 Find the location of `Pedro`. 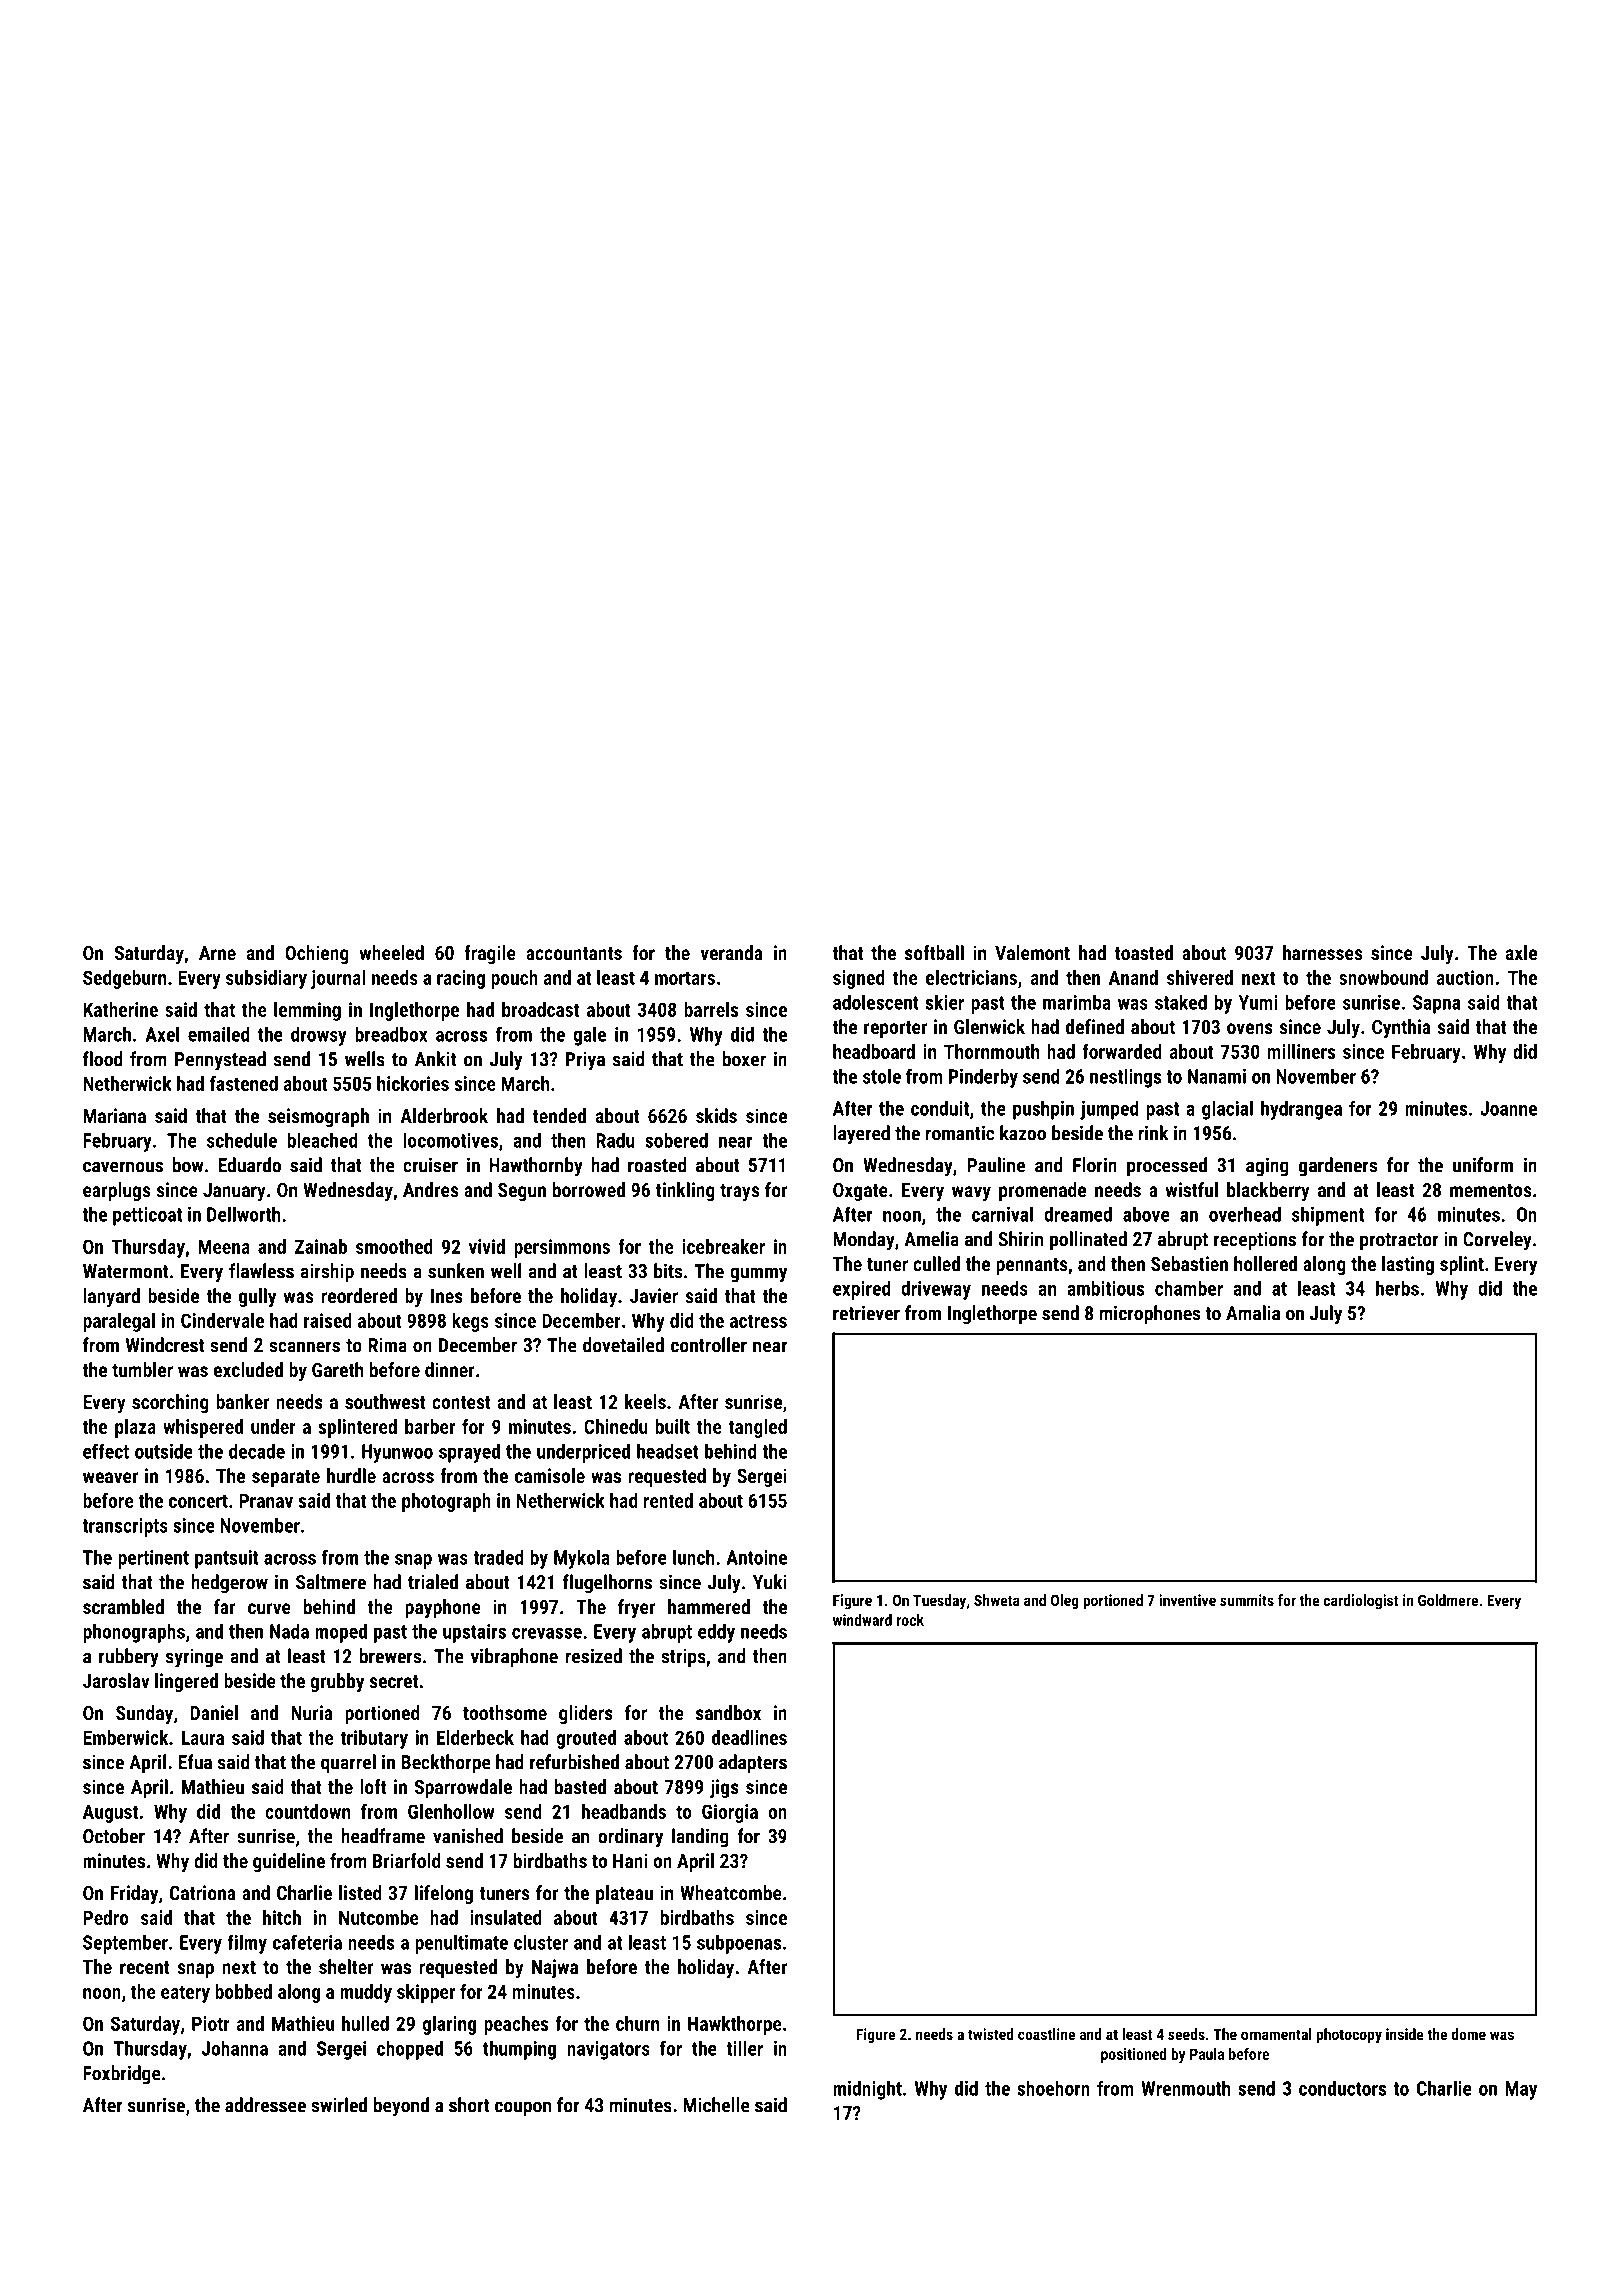

Pedro is located at coordinates (106, 1917).
